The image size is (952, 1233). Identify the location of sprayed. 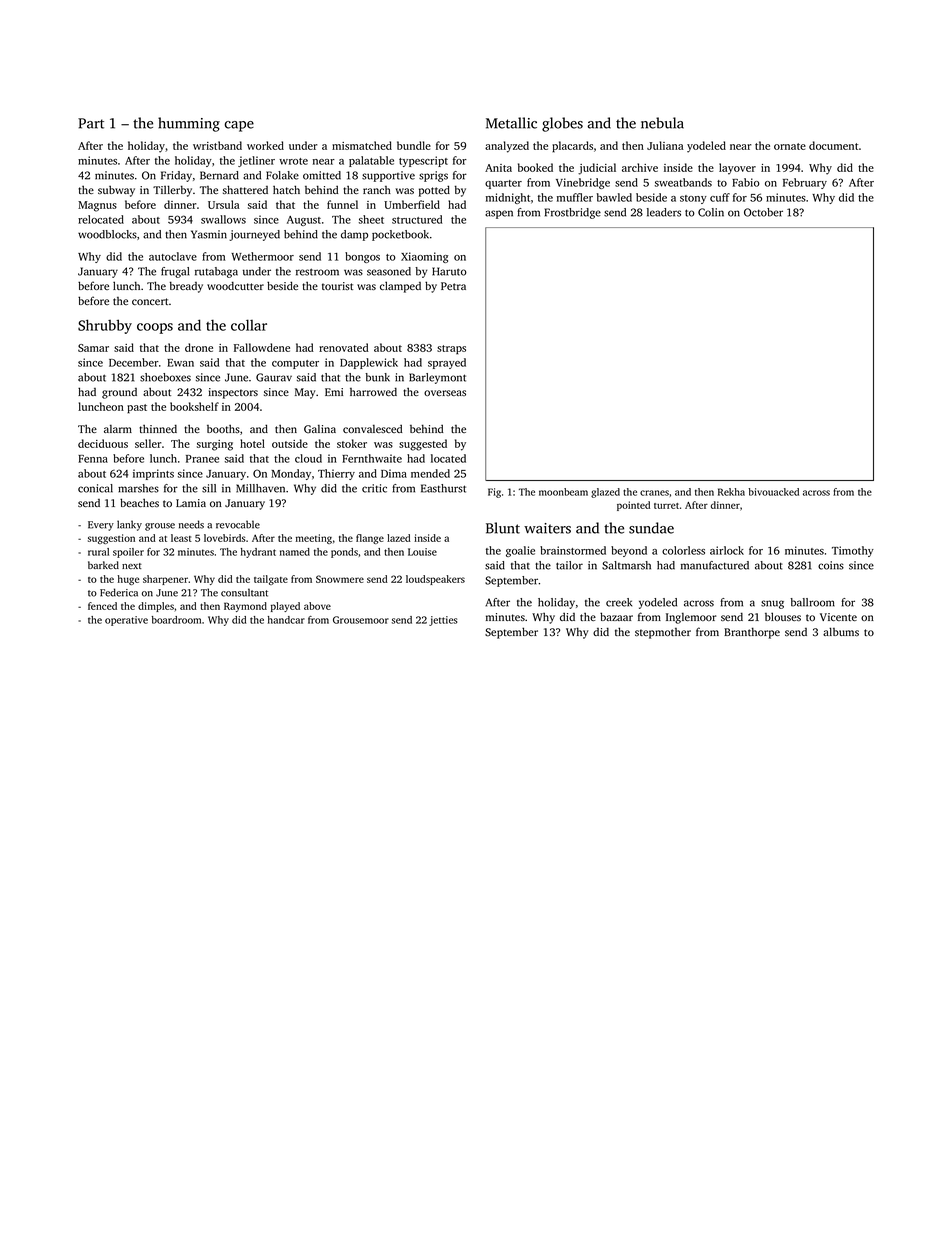
(447, 363).
